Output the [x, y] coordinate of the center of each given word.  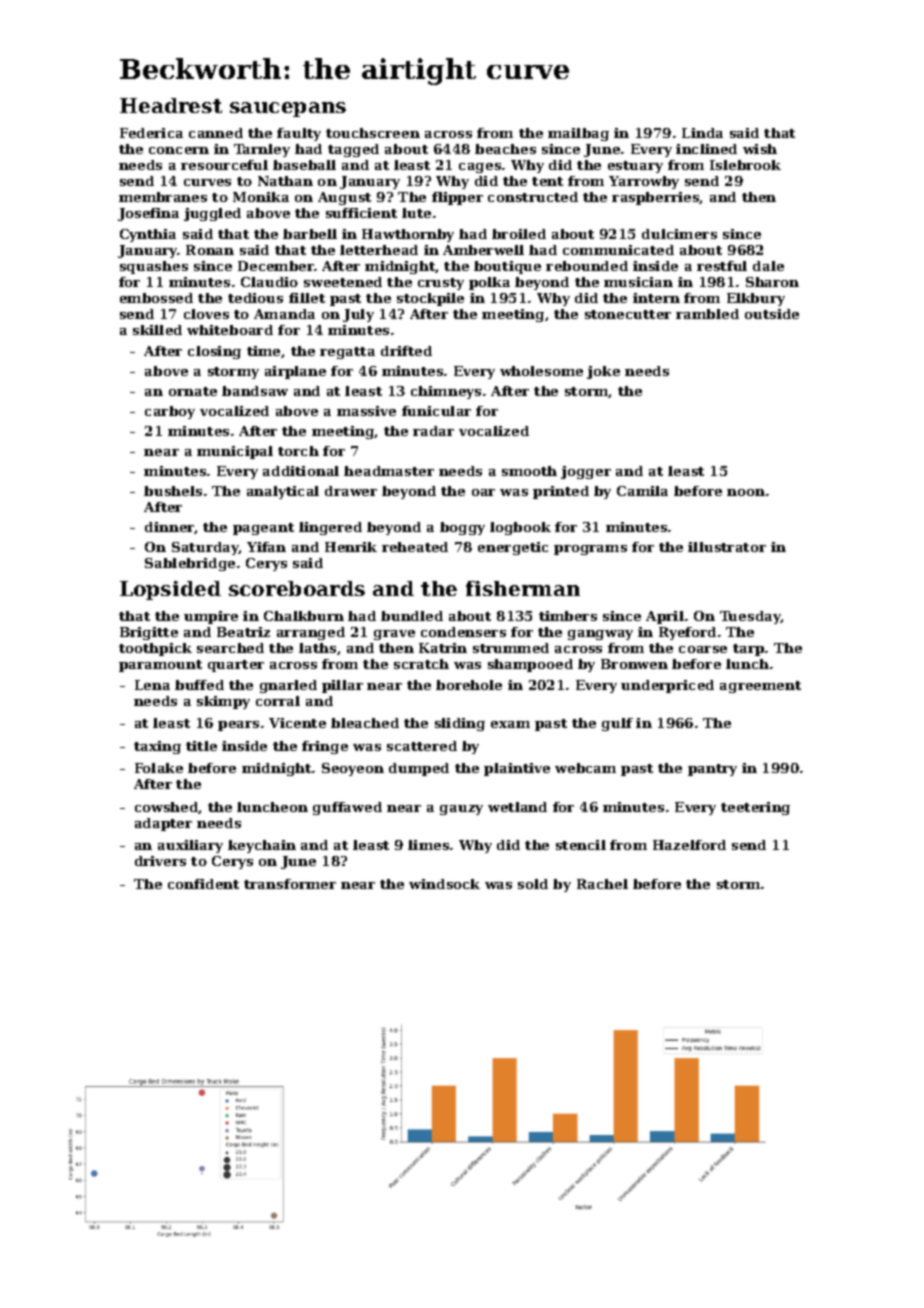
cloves [206, 314]
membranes [163, 197]
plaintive [517, 769]
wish [760, 149]
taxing [157, 747]
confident [203, 884]
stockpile [430, 299]
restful [722, 266]
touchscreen [373, 133]
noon [746, 492]
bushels [173, 491]
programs [590, 550]
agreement [760, 687]
